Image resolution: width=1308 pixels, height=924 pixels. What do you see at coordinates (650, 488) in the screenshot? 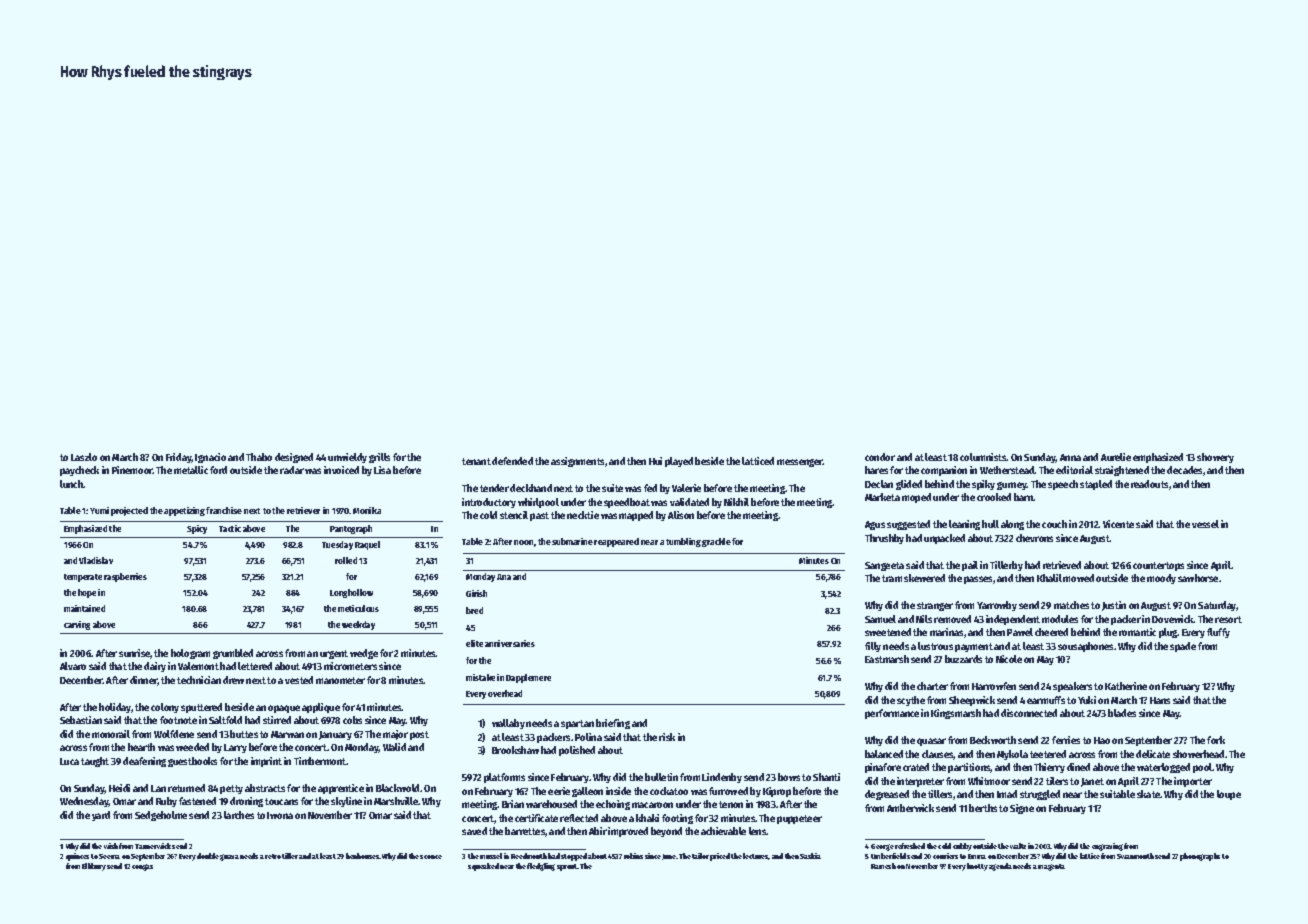
I see `fed` at bounding box center [650, 488].
